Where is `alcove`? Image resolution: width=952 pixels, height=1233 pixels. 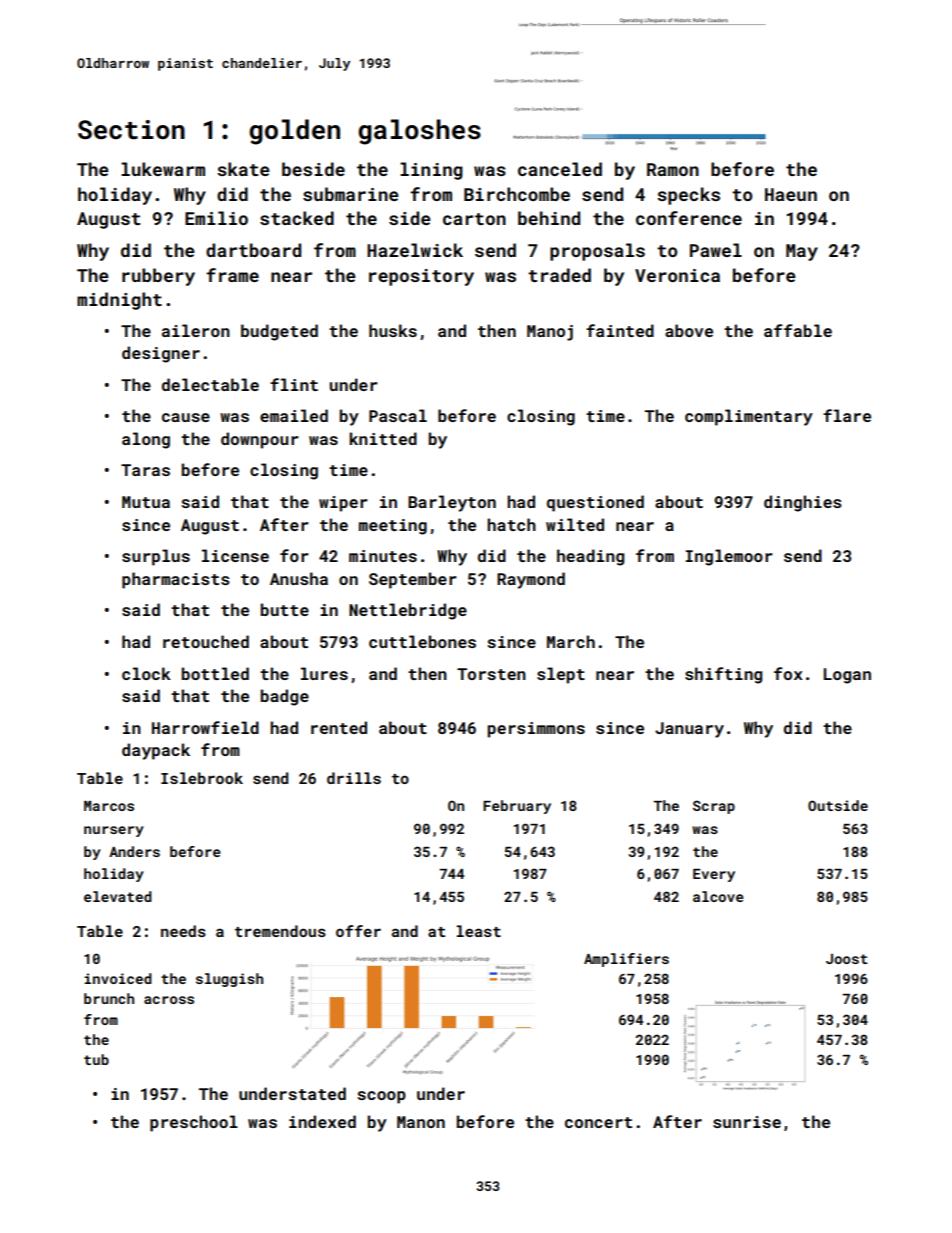
alcove is located at coordinates (718, 896).
